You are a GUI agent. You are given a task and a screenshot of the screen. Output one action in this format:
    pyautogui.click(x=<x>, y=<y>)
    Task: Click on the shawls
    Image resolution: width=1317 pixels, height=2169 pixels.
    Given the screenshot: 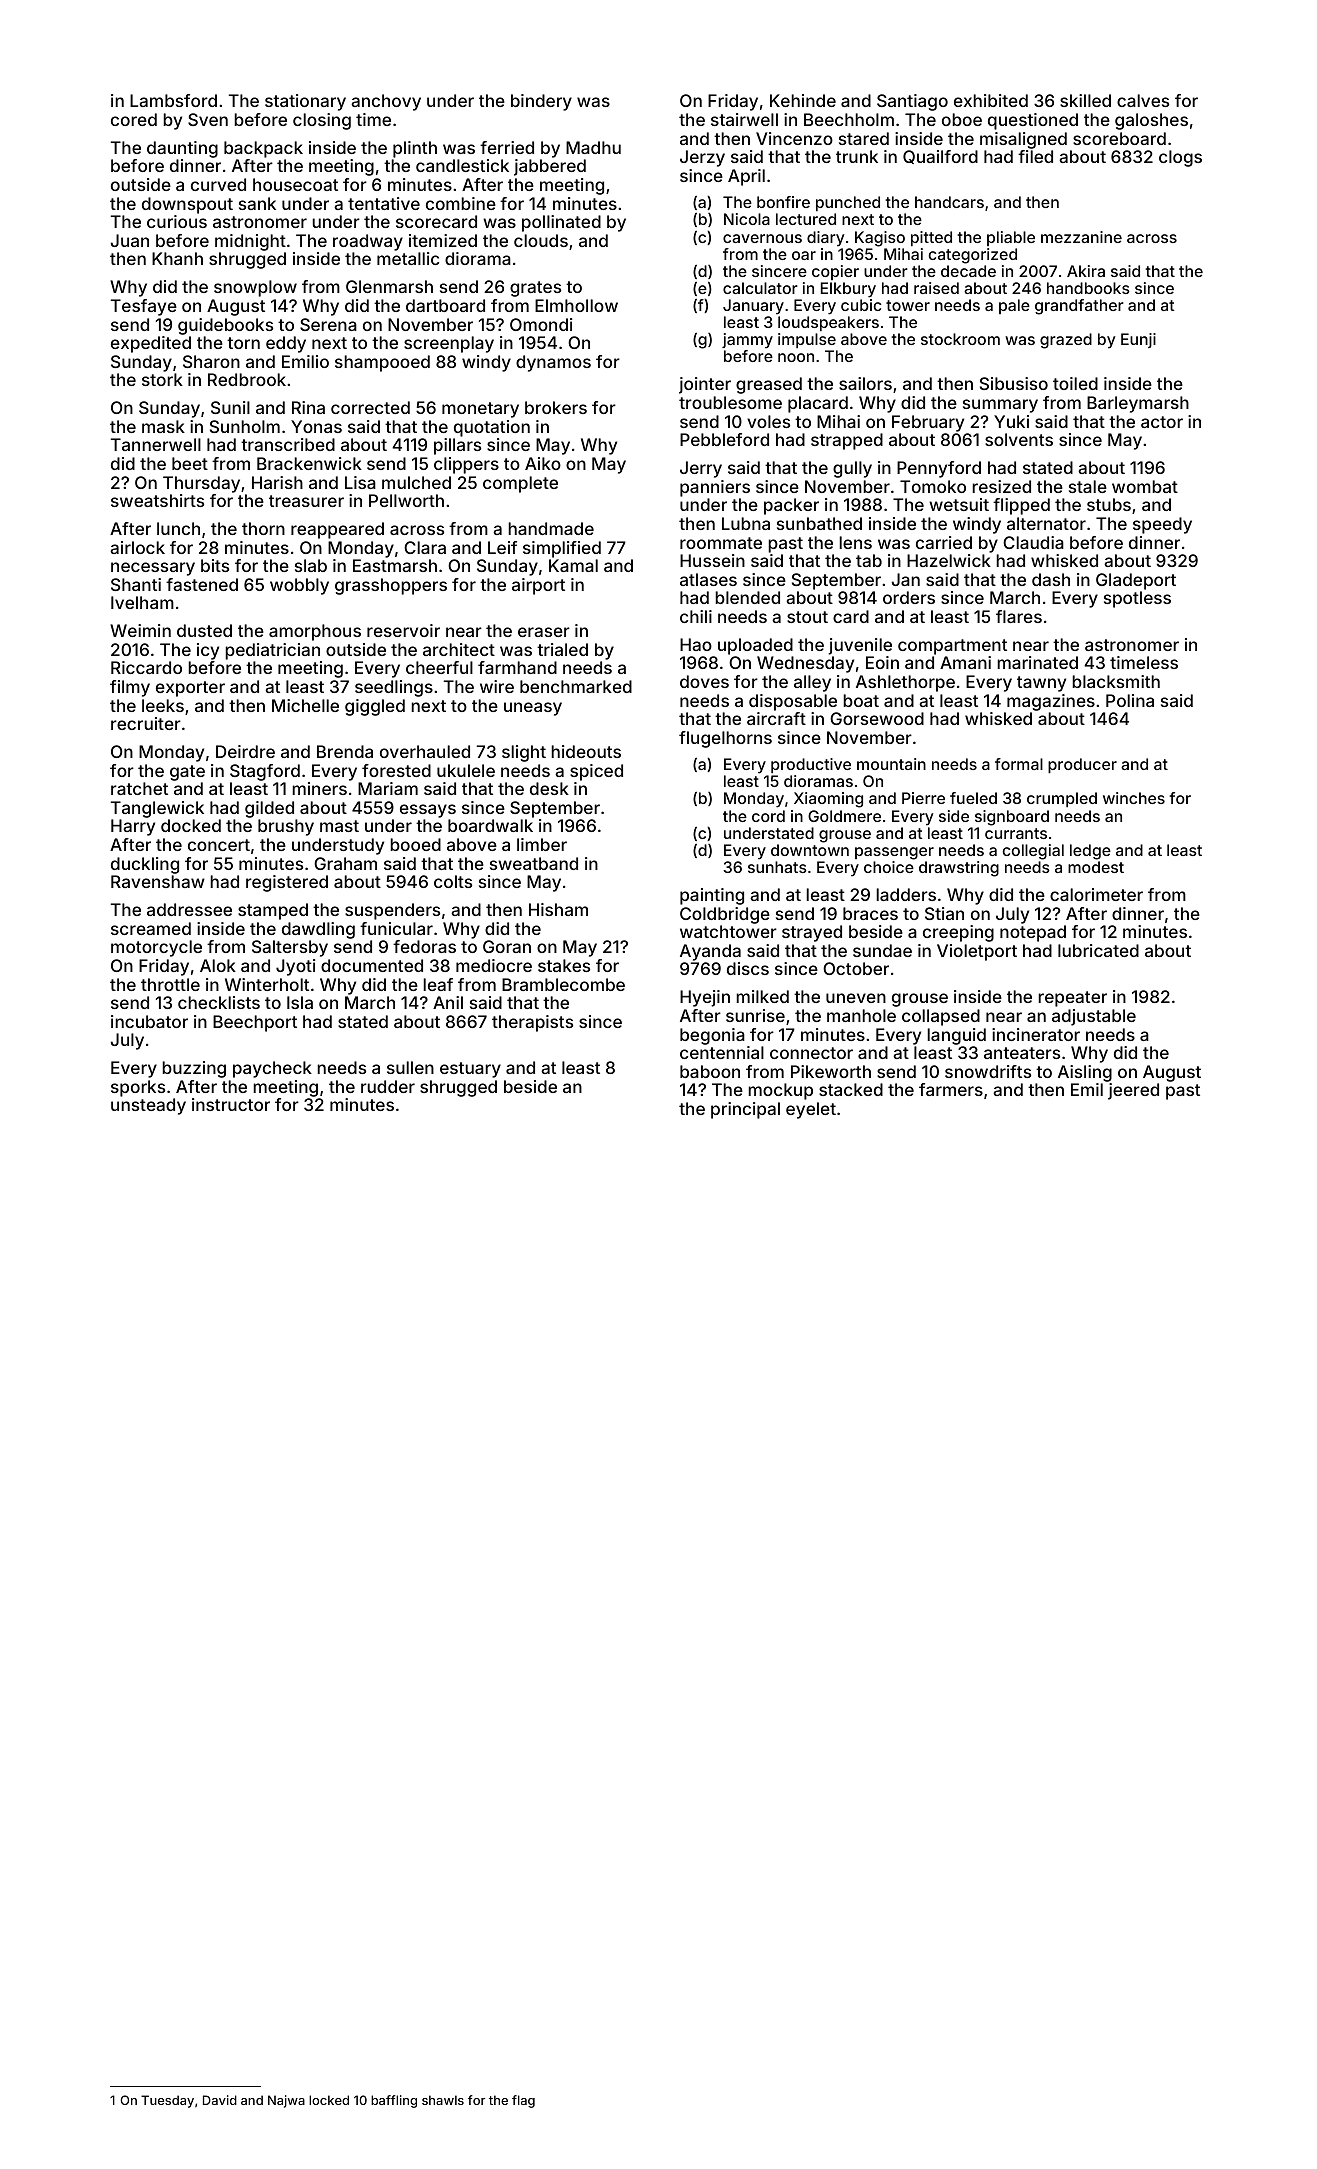 What is the action you would take?
    pyautogui.click(x=443, y=2100)
